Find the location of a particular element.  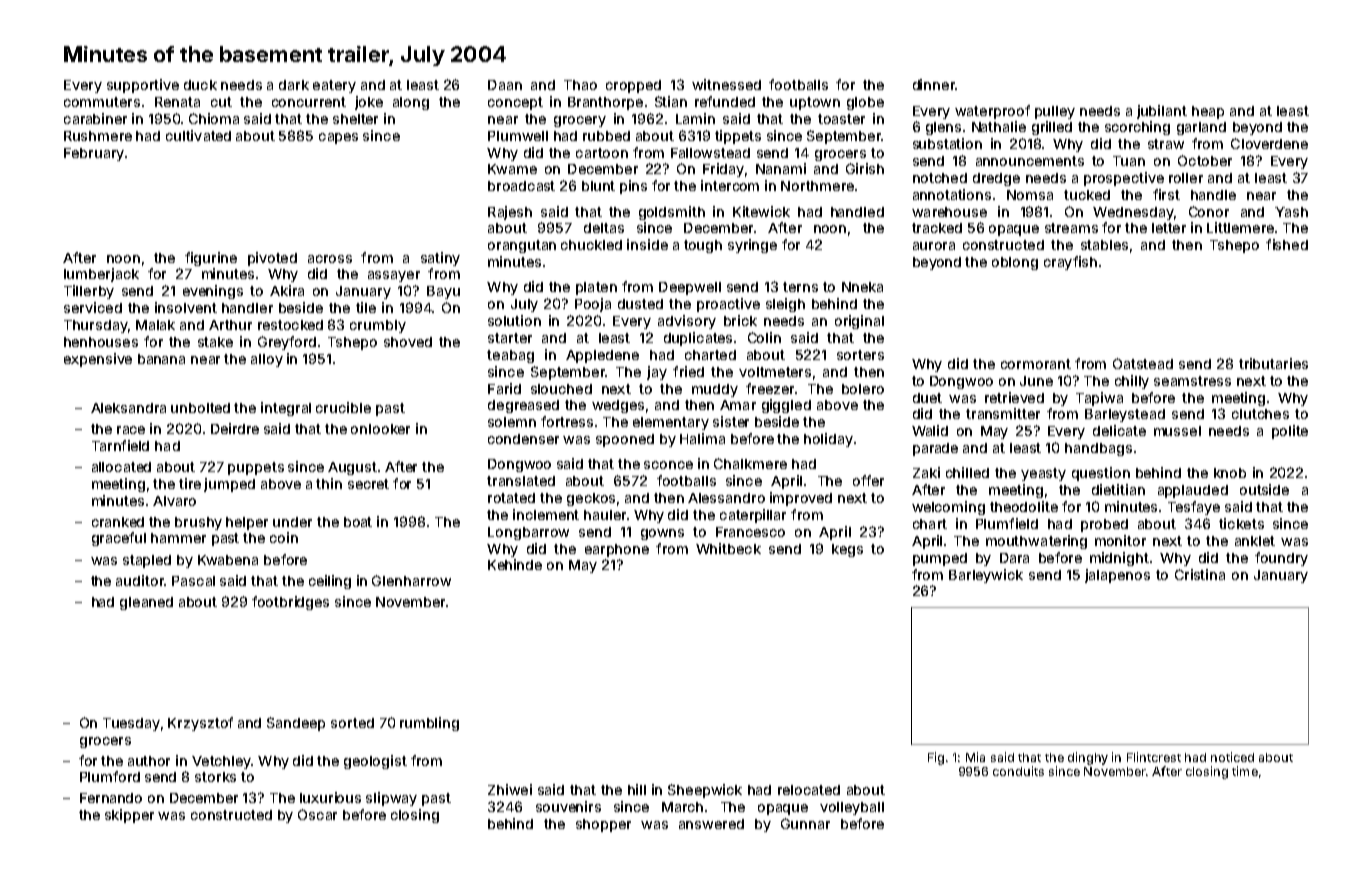

Friday is located at coordinates (723, 170).
